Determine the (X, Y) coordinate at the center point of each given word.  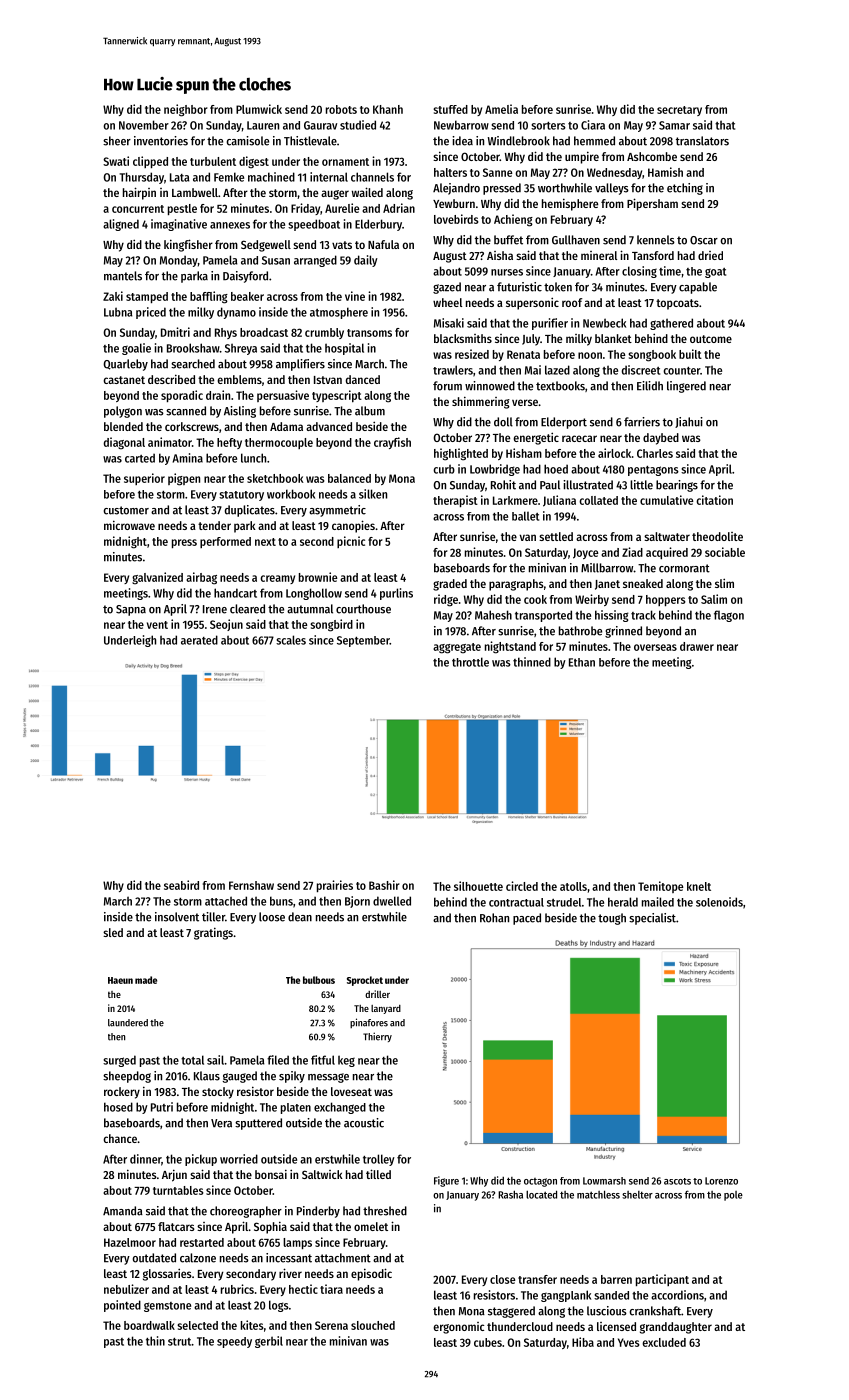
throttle (470, 662)
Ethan (582, 662)
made (146, 980)
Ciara (593, 125)
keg (346, 1061)
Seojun (226, 625)
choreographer (246, 1212)
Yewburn (454, 203)
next (265, 542)
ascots (677, 1181)
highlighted (461, 454)
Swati (116, 161)
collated (598, 500)
